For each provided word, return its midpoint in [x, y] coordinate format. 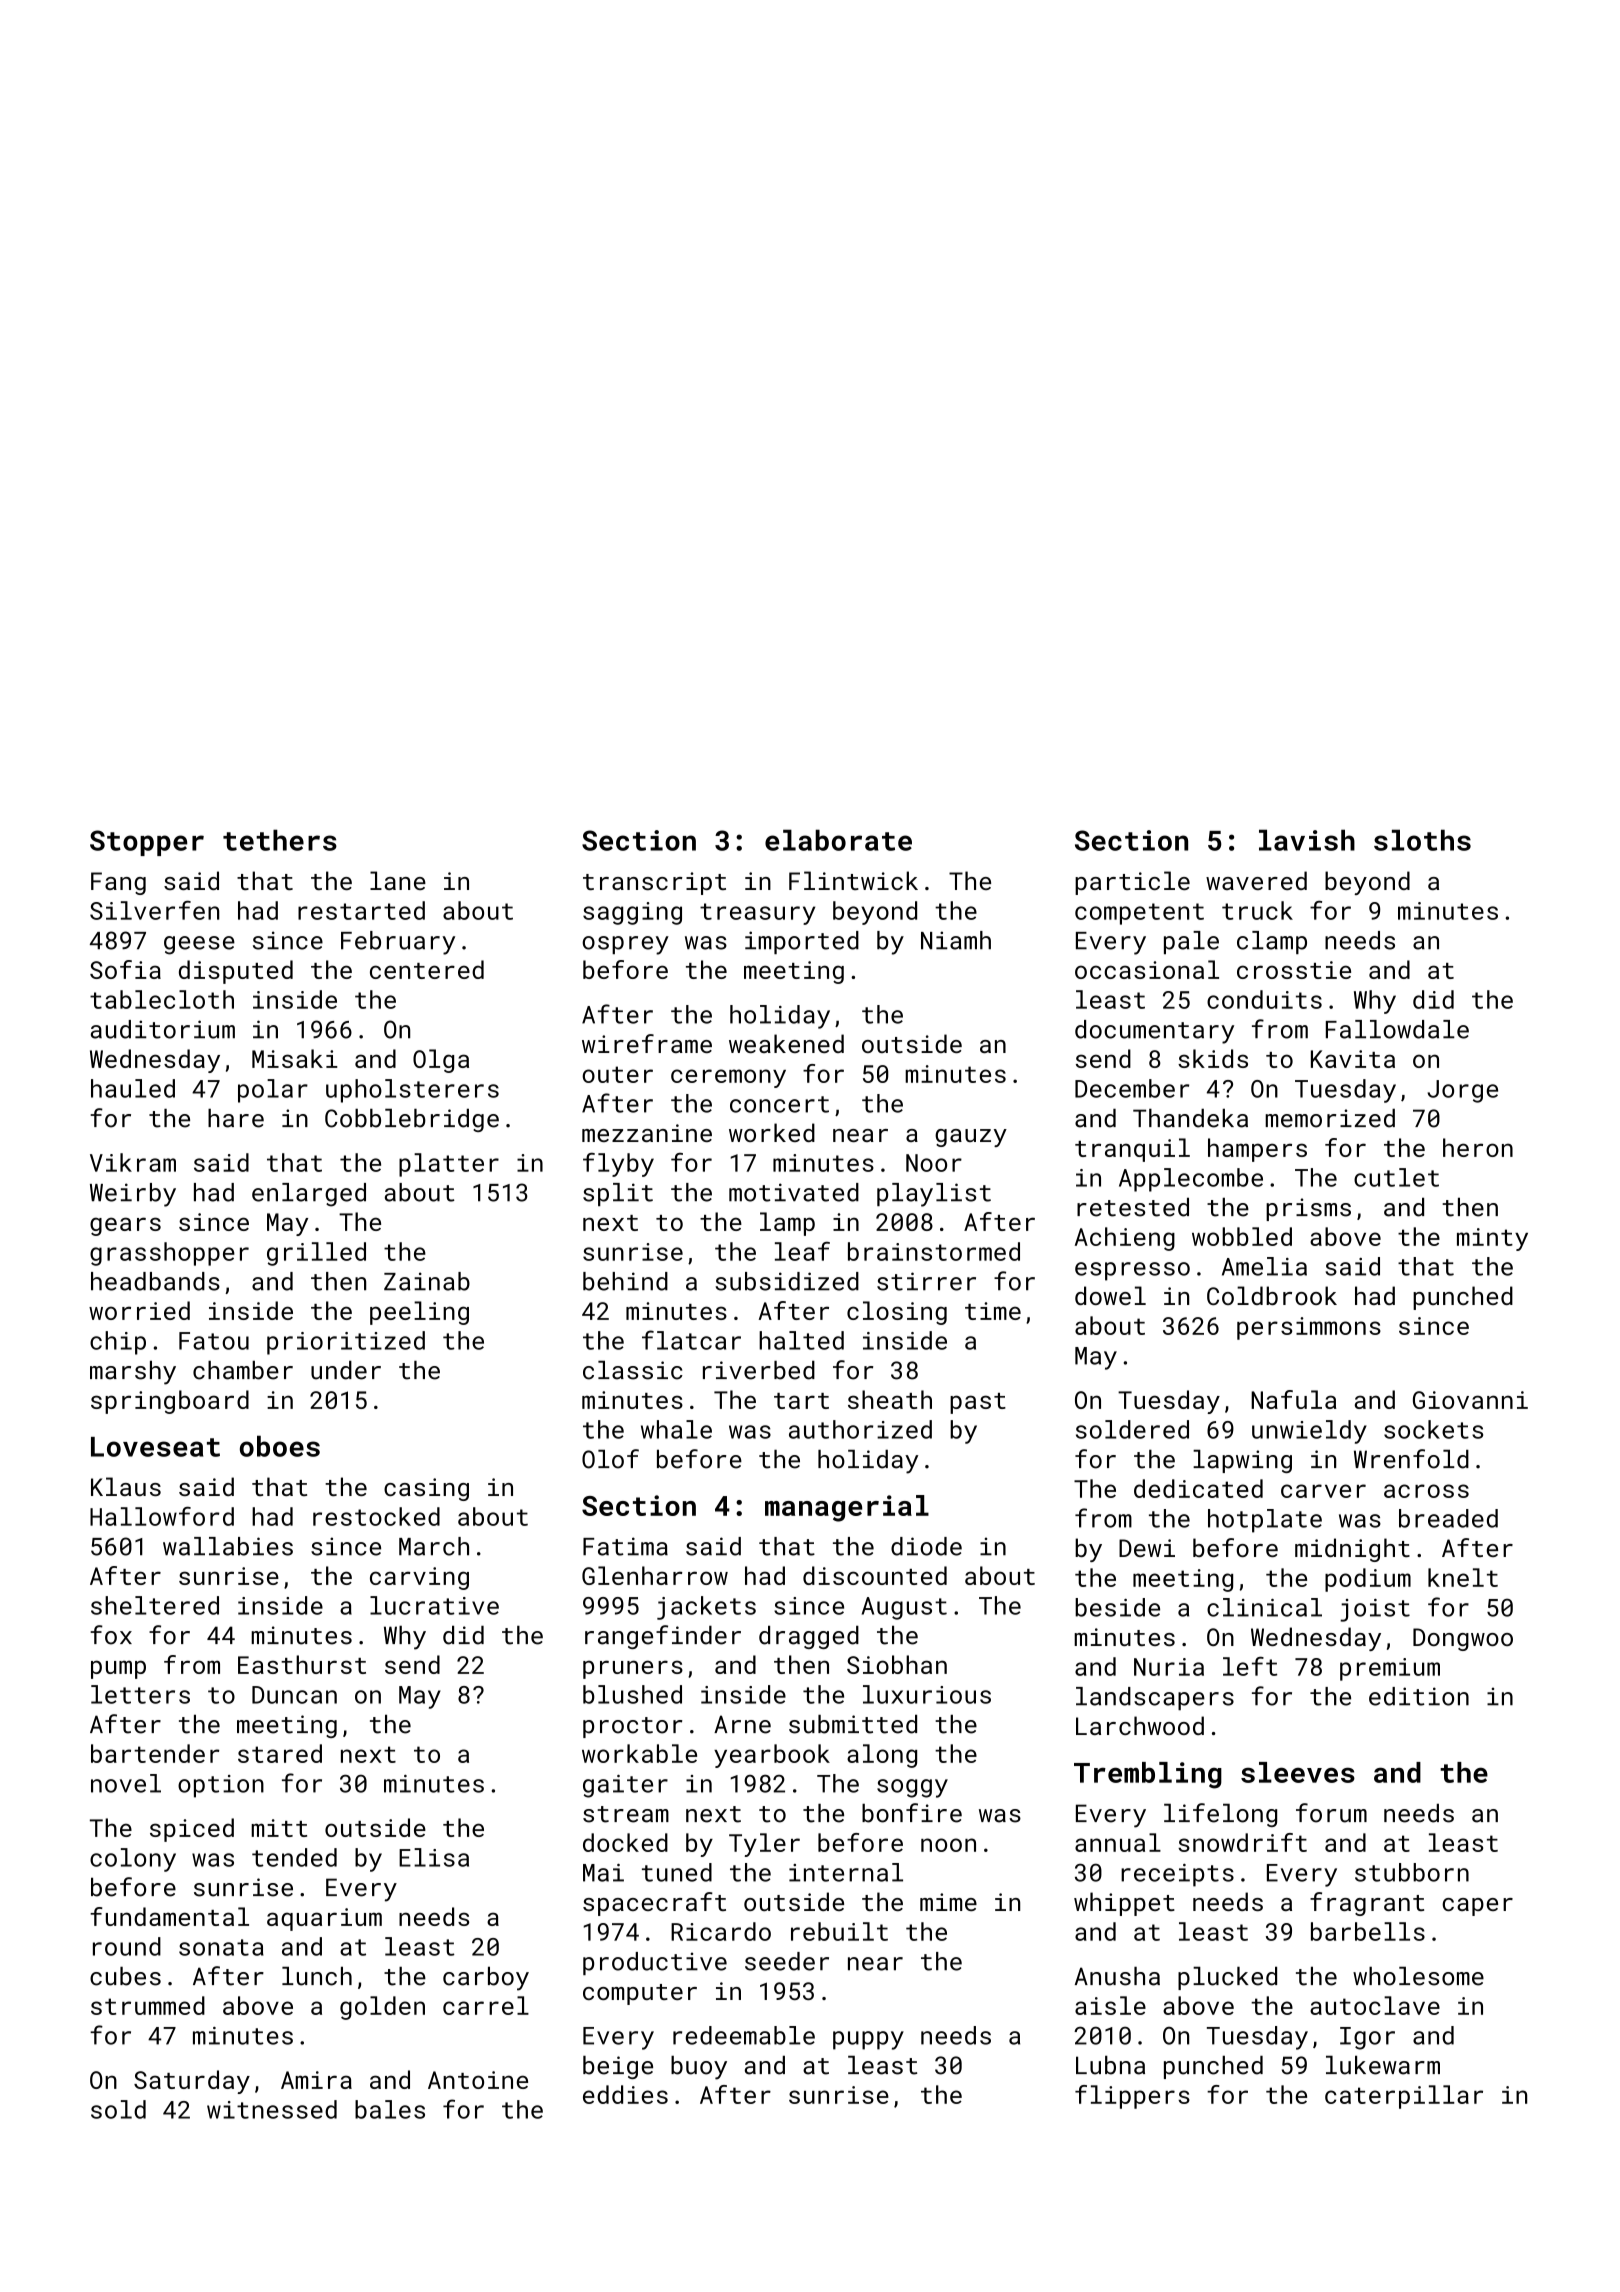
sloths [1422, 840]
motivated [794, 1192]
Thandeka [1190, 1118]
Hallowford [162, 1516]
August [904, 1608]
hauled [133, 1088]
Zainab [427, 1281]
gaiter [625, 1786]
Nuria [1169, 1667]
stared [280, 1753]
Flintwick [853, 880]
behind [625, 1281]
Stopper [147, 843]
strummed [148, 2005]
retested [1133, 1207]
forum [1331, 1813]
